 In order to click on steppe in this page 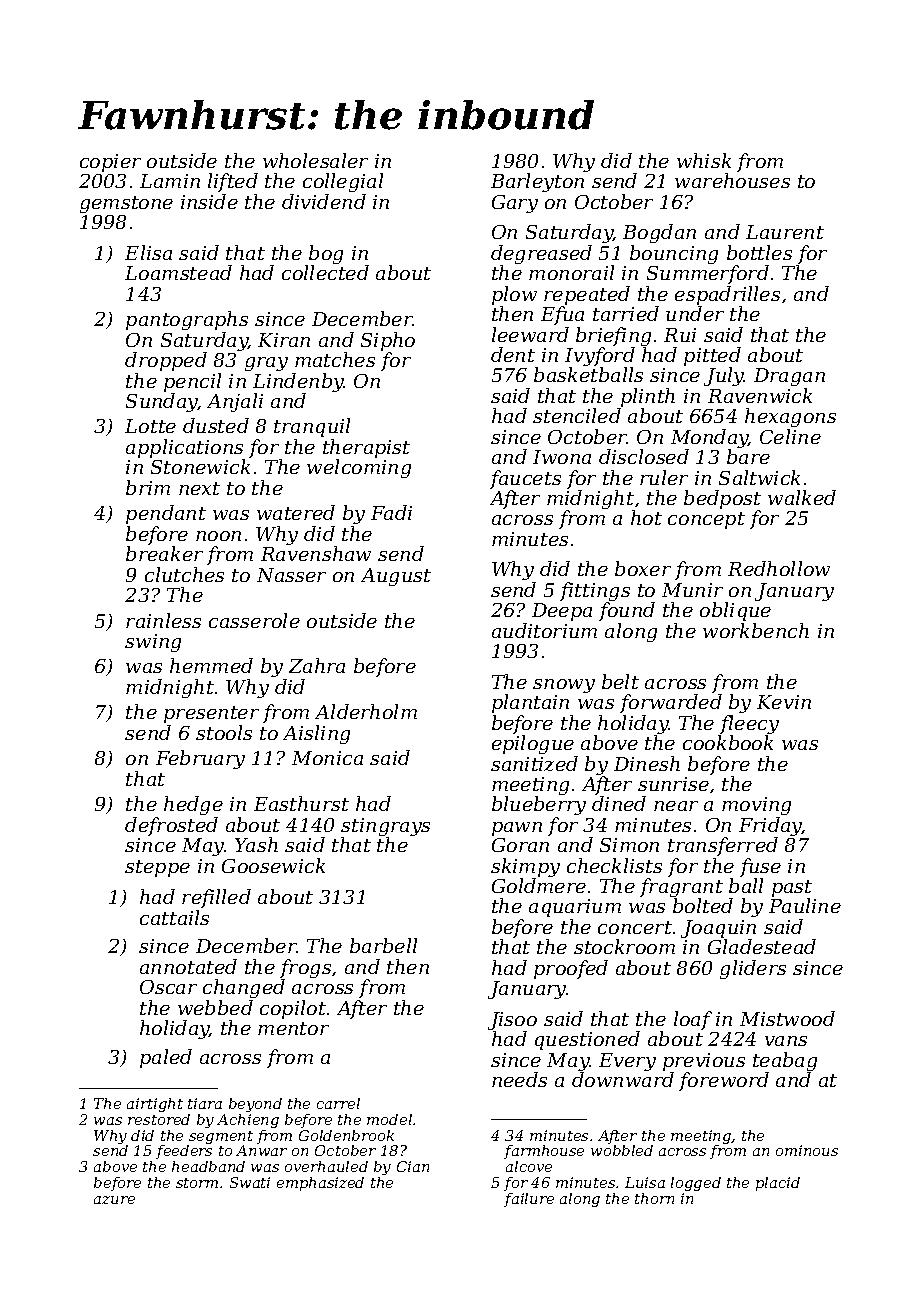, I will do `click(157, 868)`.
